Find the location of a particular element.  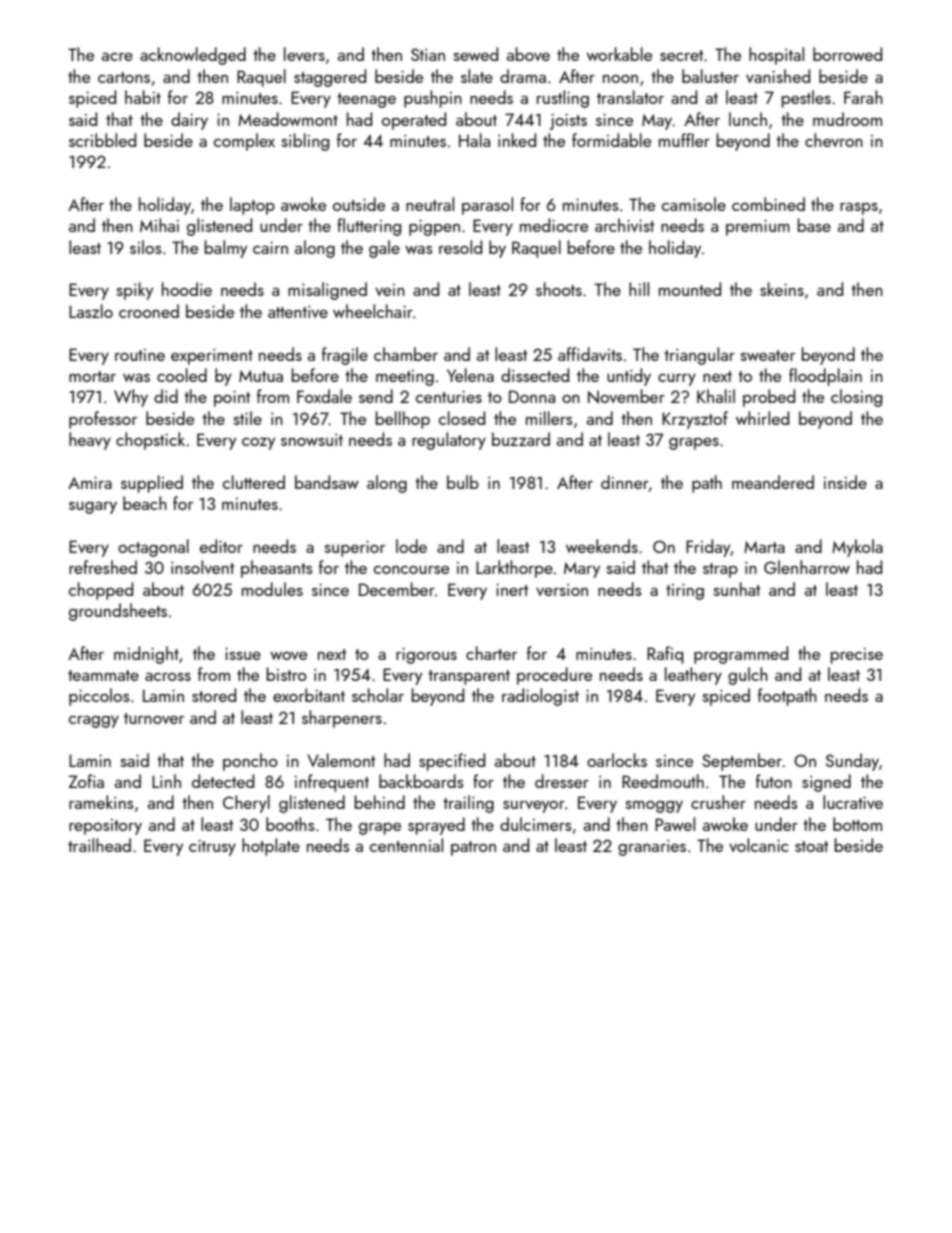

teenage is located at coordinates (366, 100).
